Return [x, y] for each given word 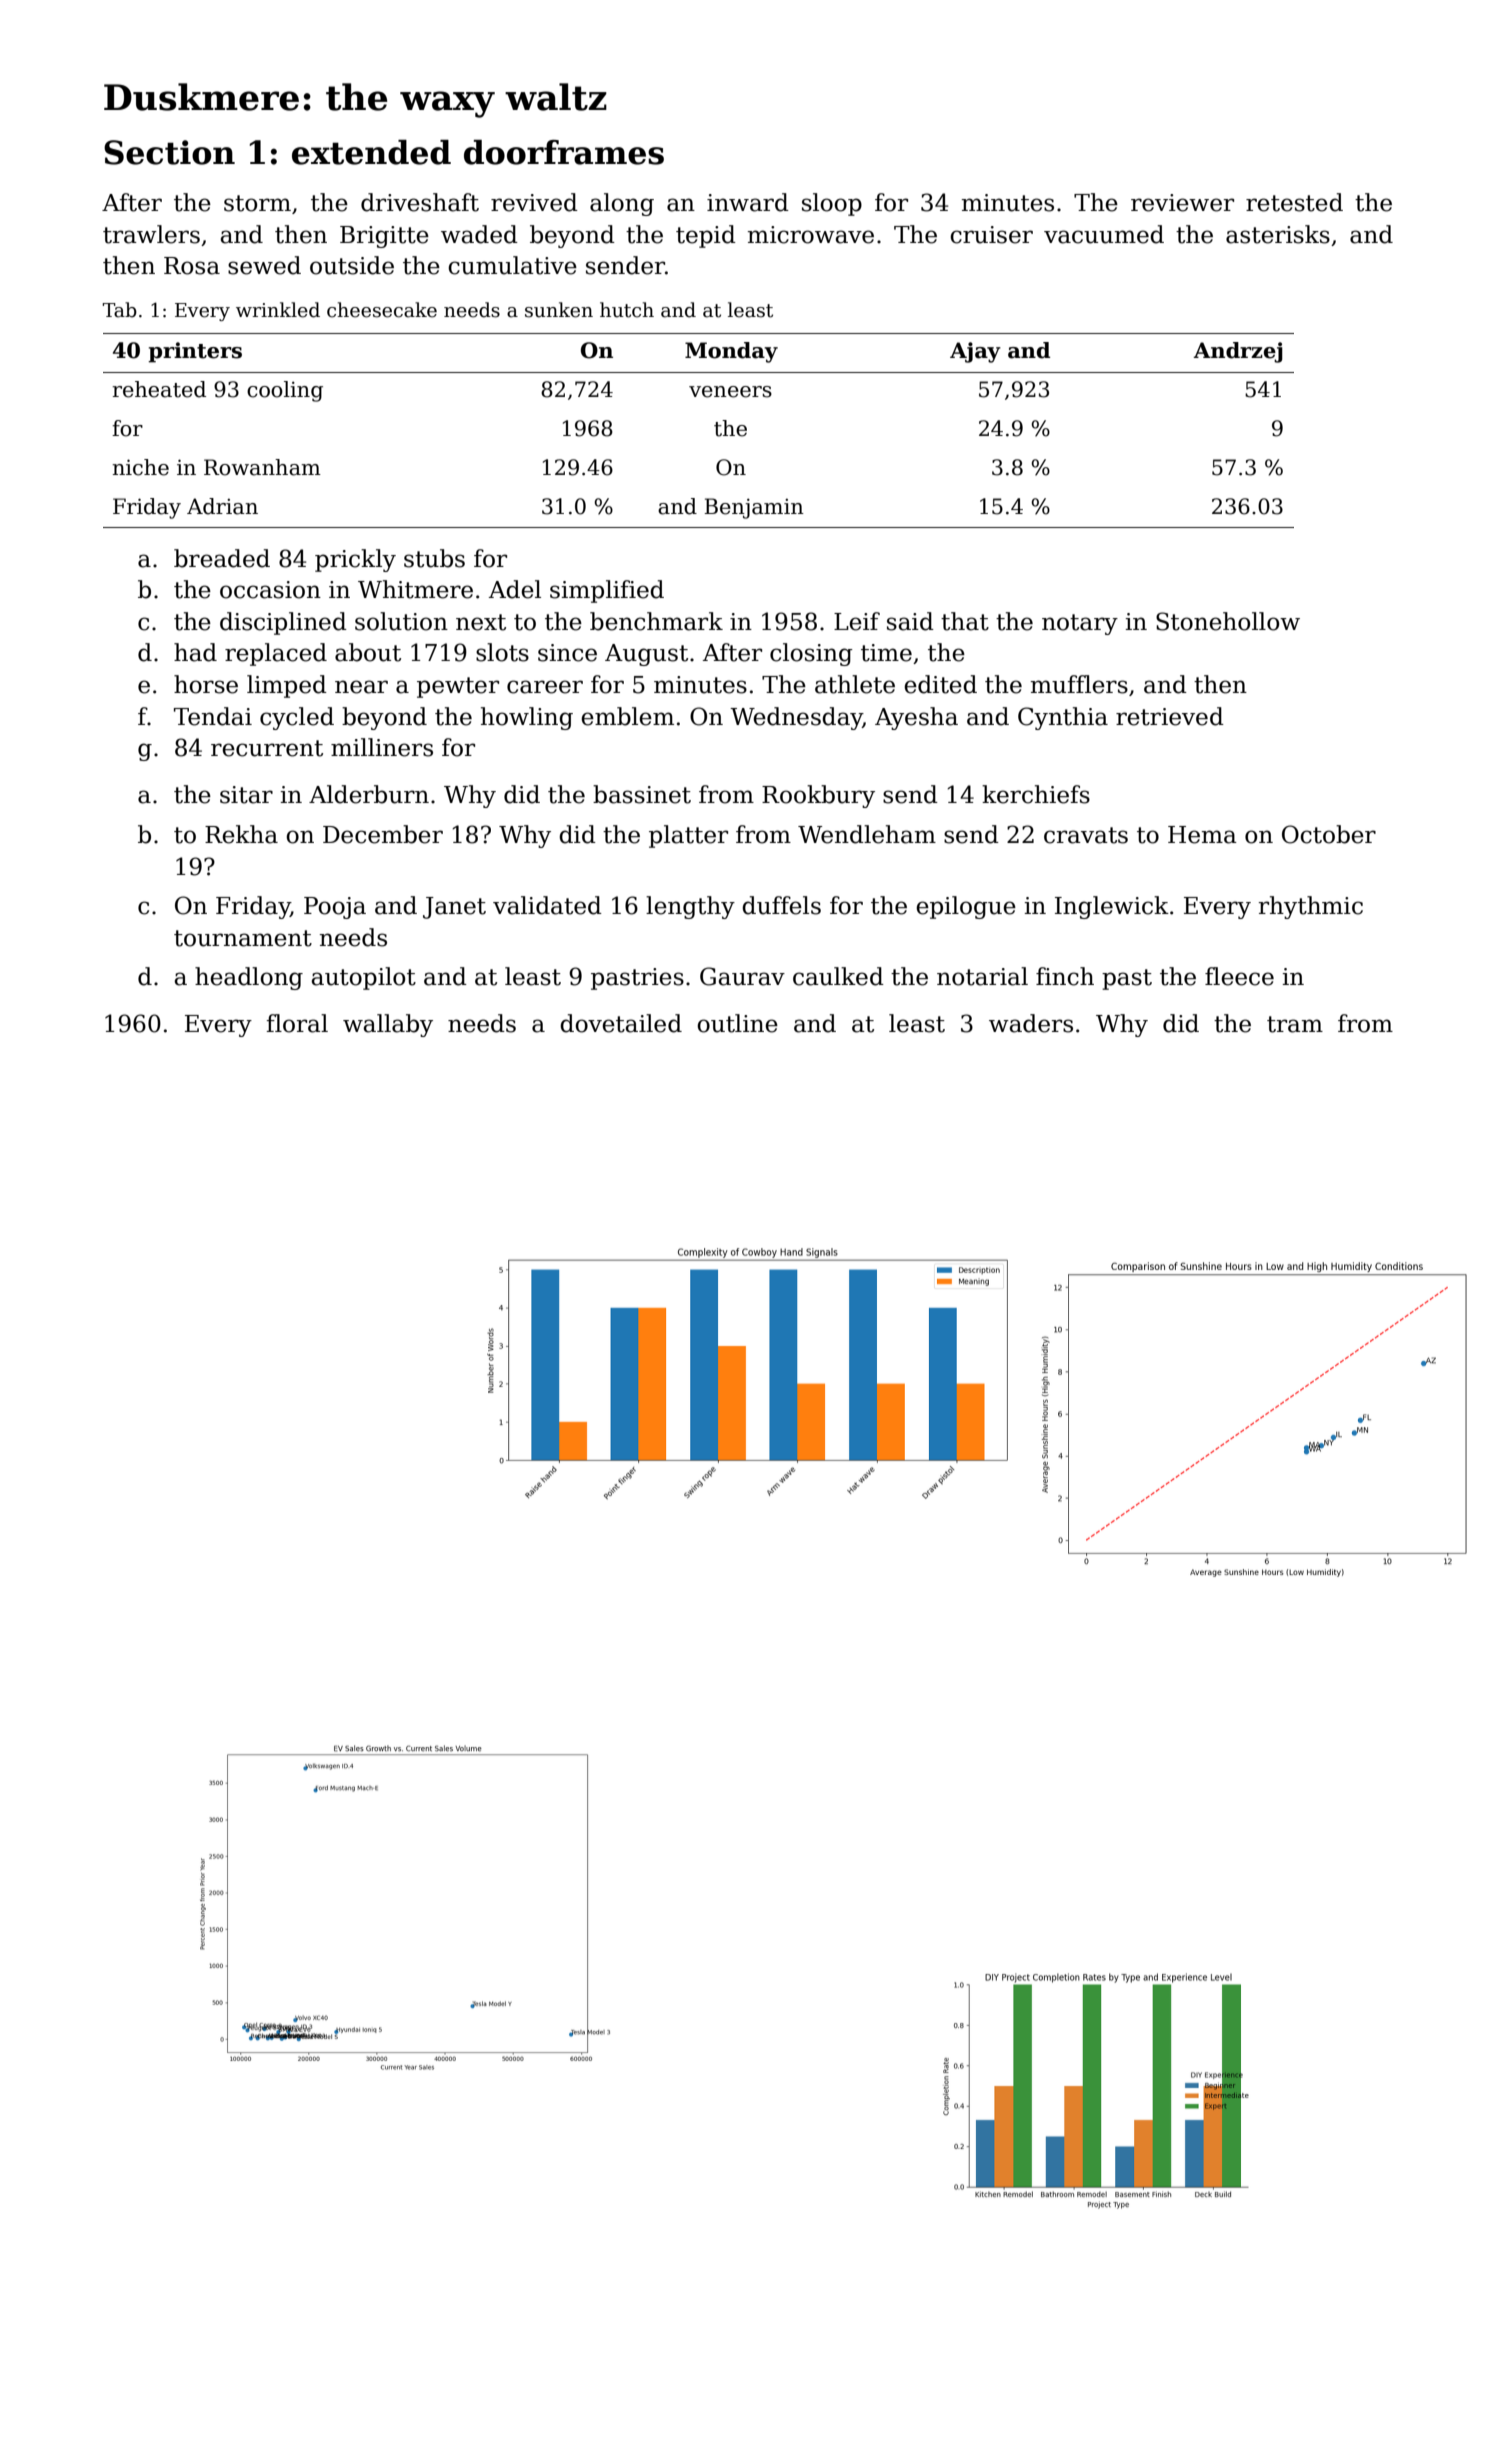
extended [371, 152]
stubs [434, 558]
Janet [454, 908]
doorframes [564, 152]
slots [502, 652]
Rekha [241, 834]
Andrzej [1238, 352]
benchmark [656, 621]
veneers [730, 392]
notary [1080, 624]
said [910, 621]
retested [1294, 202]
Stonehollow [1228, 621]
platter [688, 836]
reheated [159, 389]
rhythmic [1311, 907]
